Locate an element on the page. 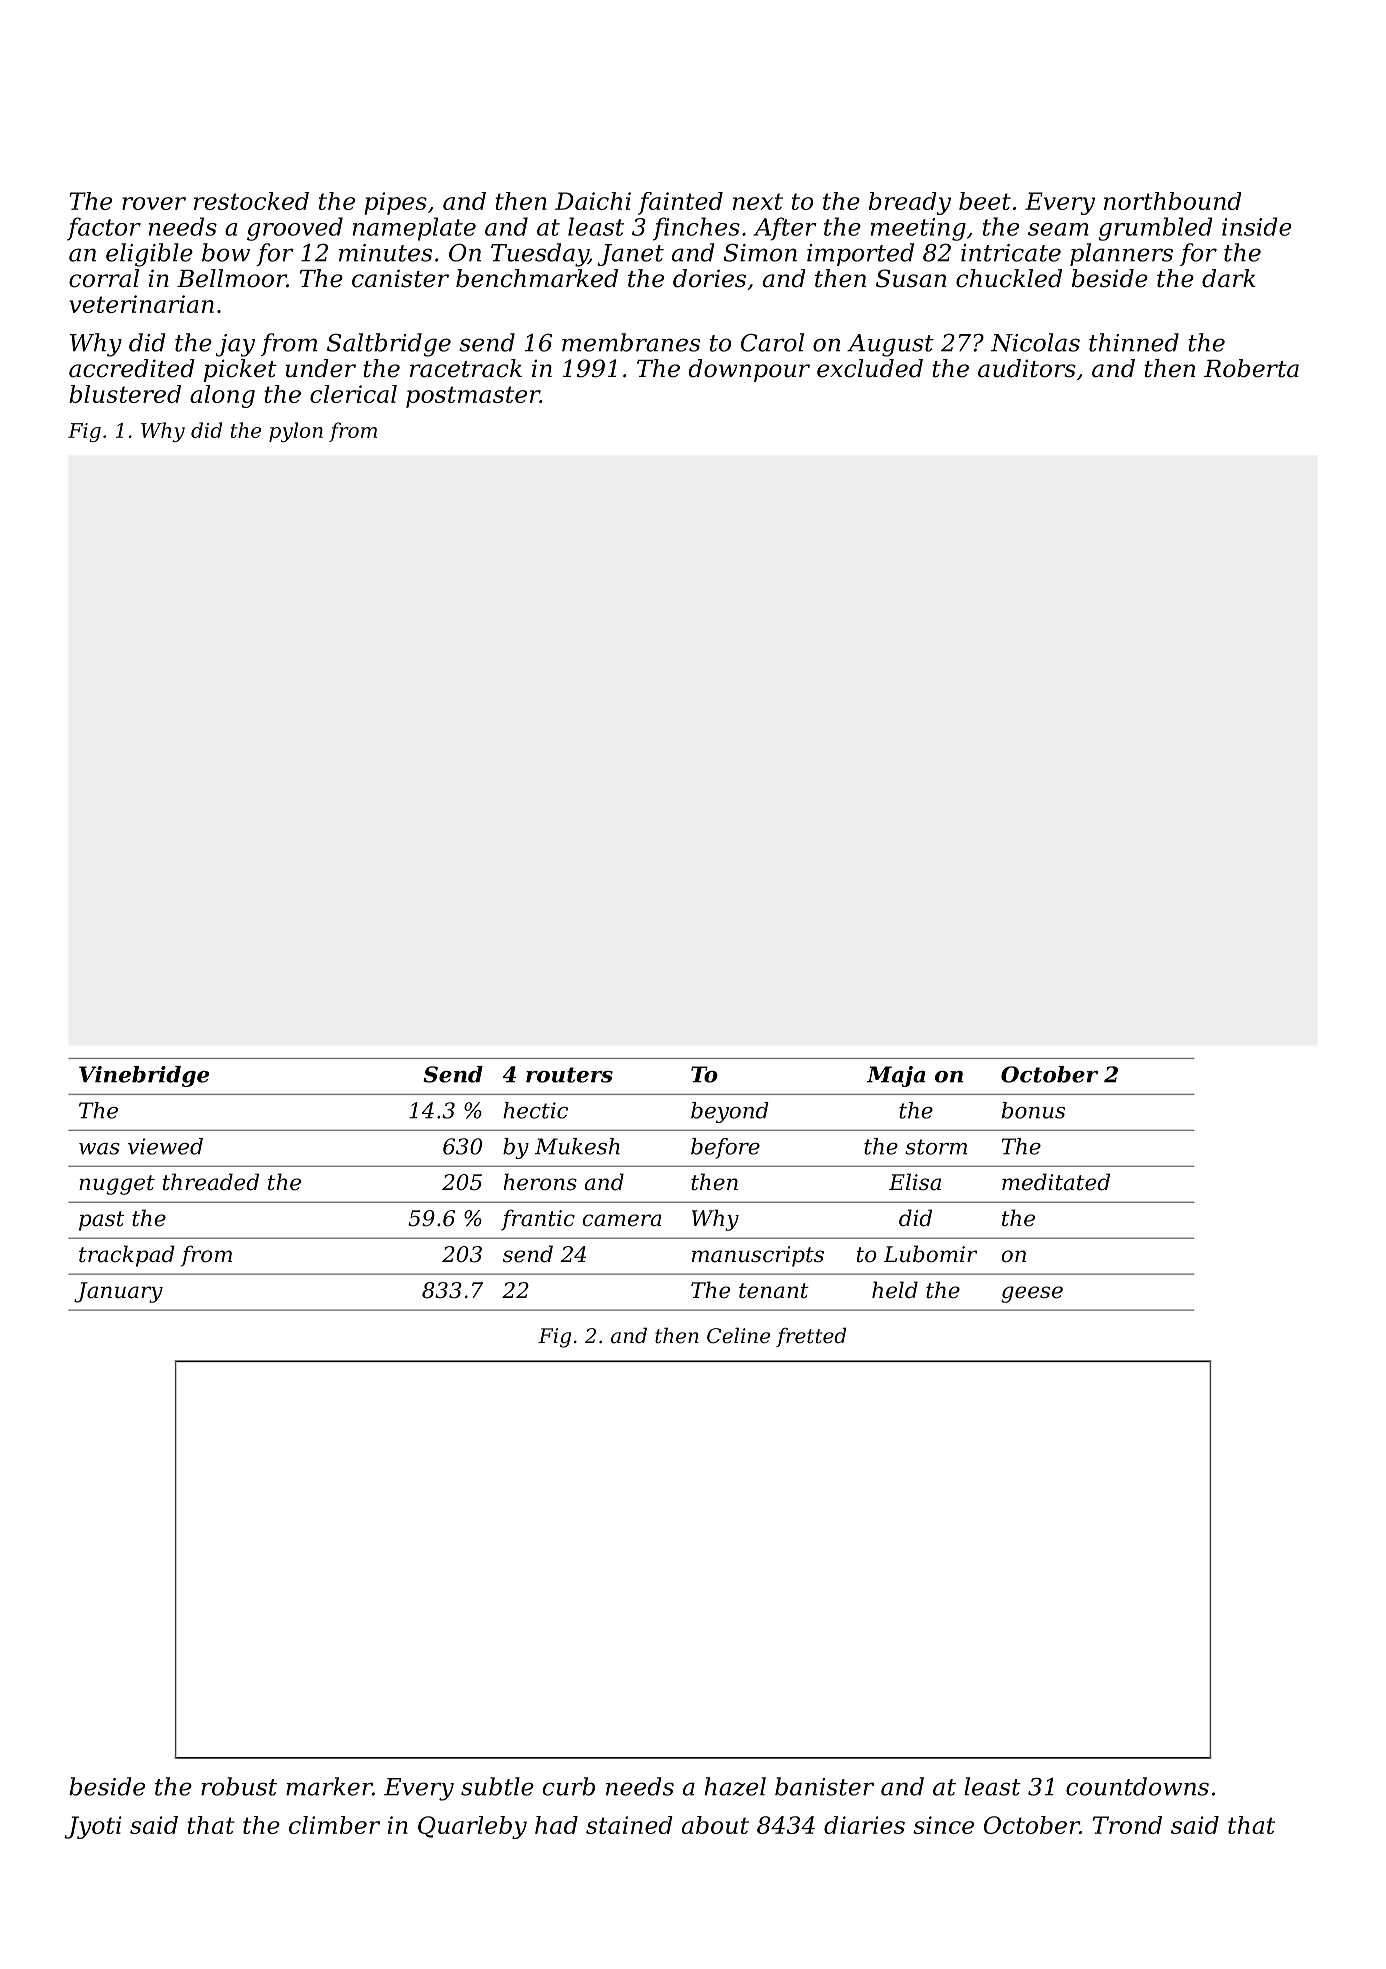  had is located at coordinates (556, 1825).
